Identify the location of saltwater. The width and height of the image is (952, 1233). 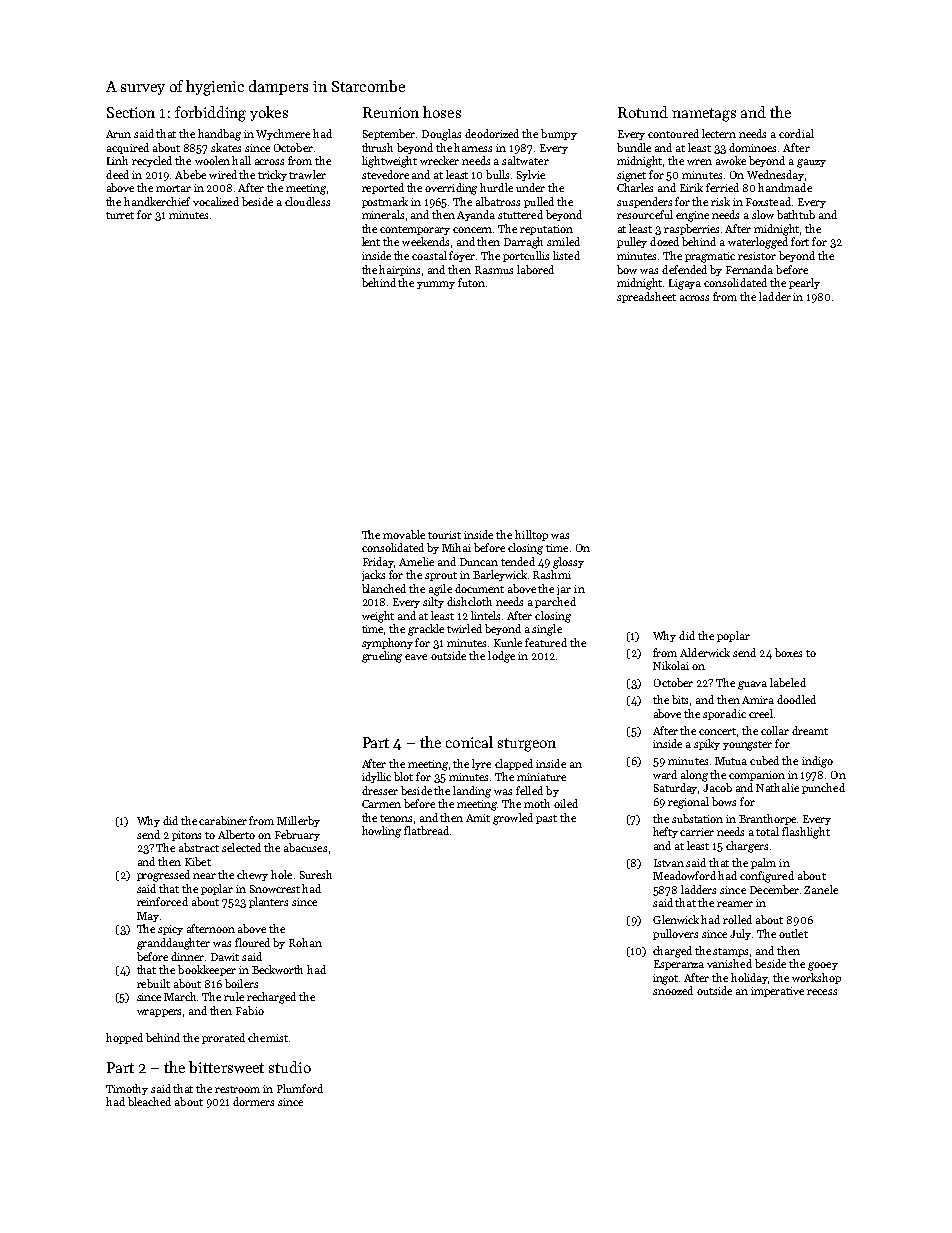
(525, 160).
